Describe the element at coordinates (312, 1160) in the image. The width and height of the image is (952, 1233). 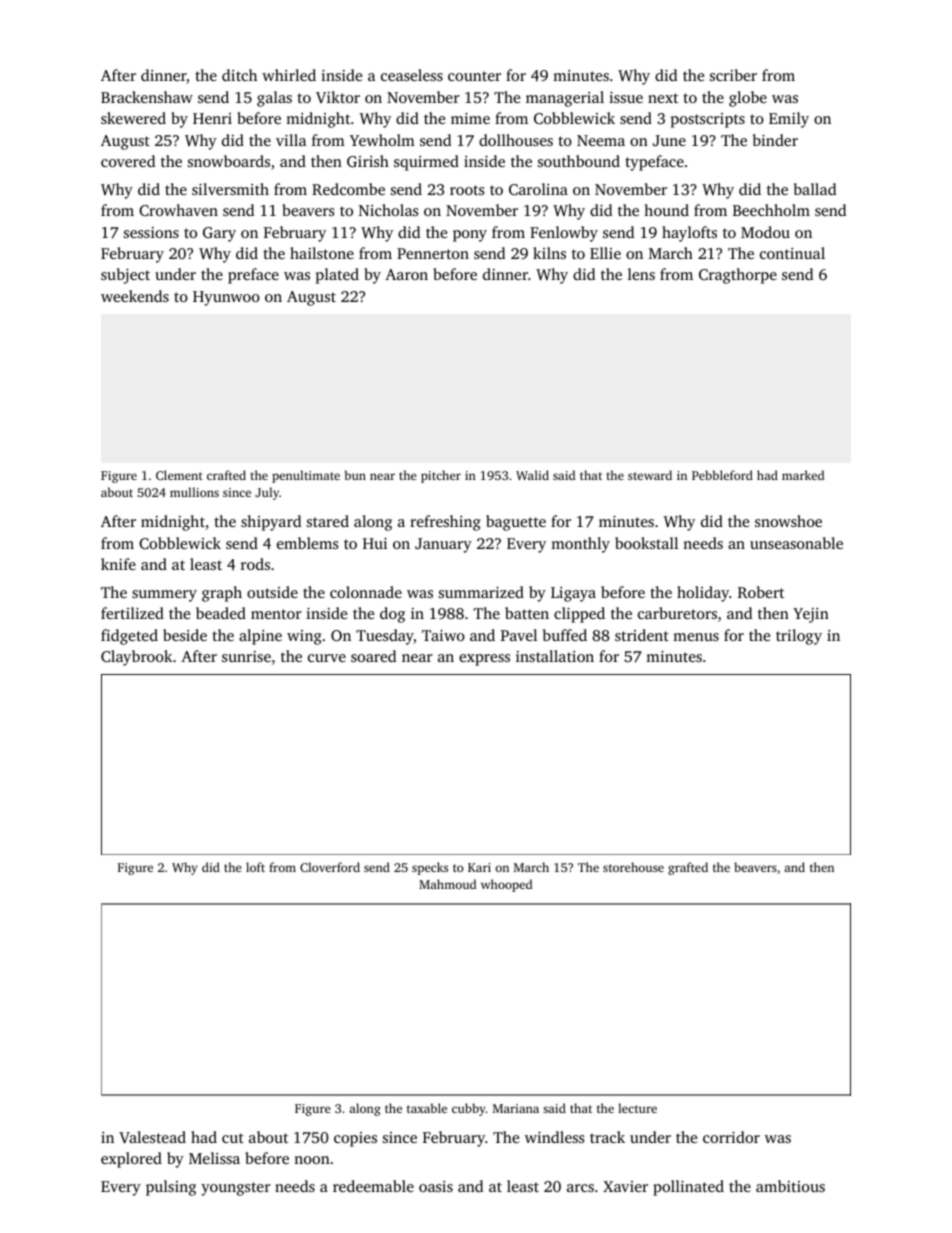
I see `noon` at that location.
